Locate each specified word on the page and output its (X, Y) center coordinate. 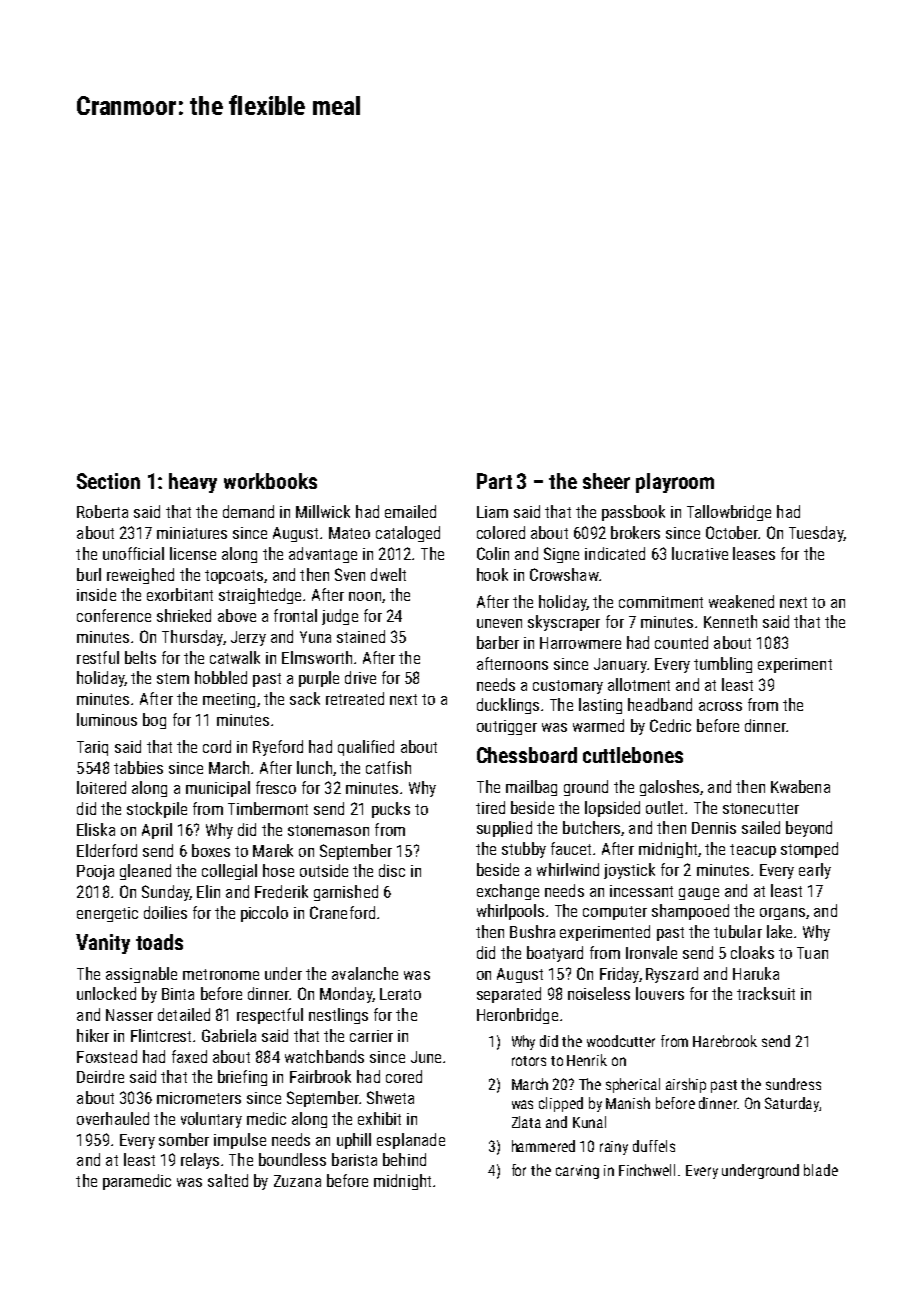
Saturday (792, 1104)
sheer (606, 481)
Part (494, 481)
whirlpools (510, 912)
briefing (242, 1078)
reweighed (140, 576)
